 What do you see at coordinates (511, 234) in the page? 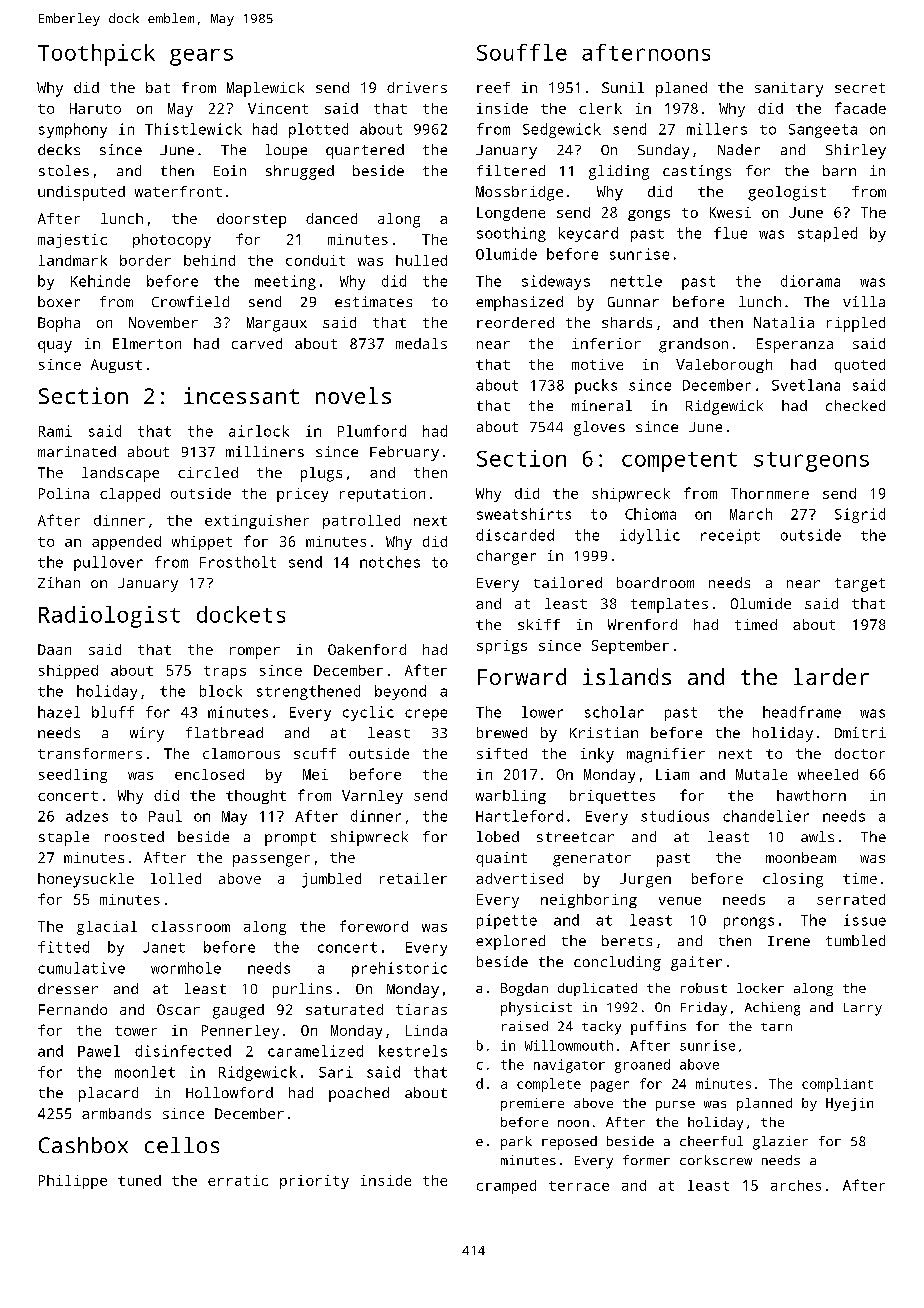
I see `soothing` at bounding box center [511, 234].
